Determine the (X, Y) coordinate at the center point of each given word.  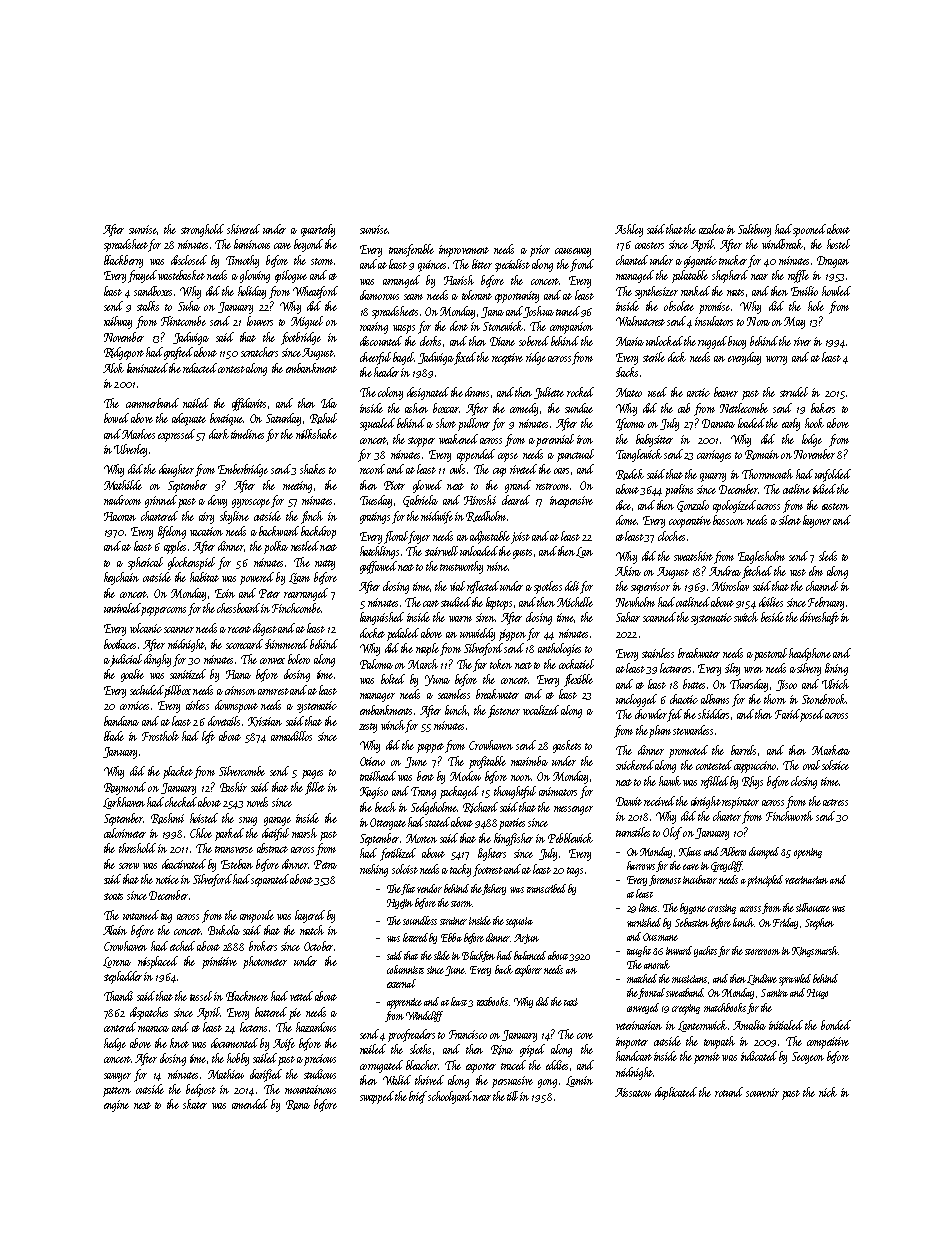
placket (178, 772)
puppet (430, 748)
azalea (712, 229)
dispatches (149, 1013)
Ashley (629, 230)
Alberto (733, 851)
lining (836, 669)
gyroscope (251, 503)
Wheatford (315, 292)
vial (457, 586)
